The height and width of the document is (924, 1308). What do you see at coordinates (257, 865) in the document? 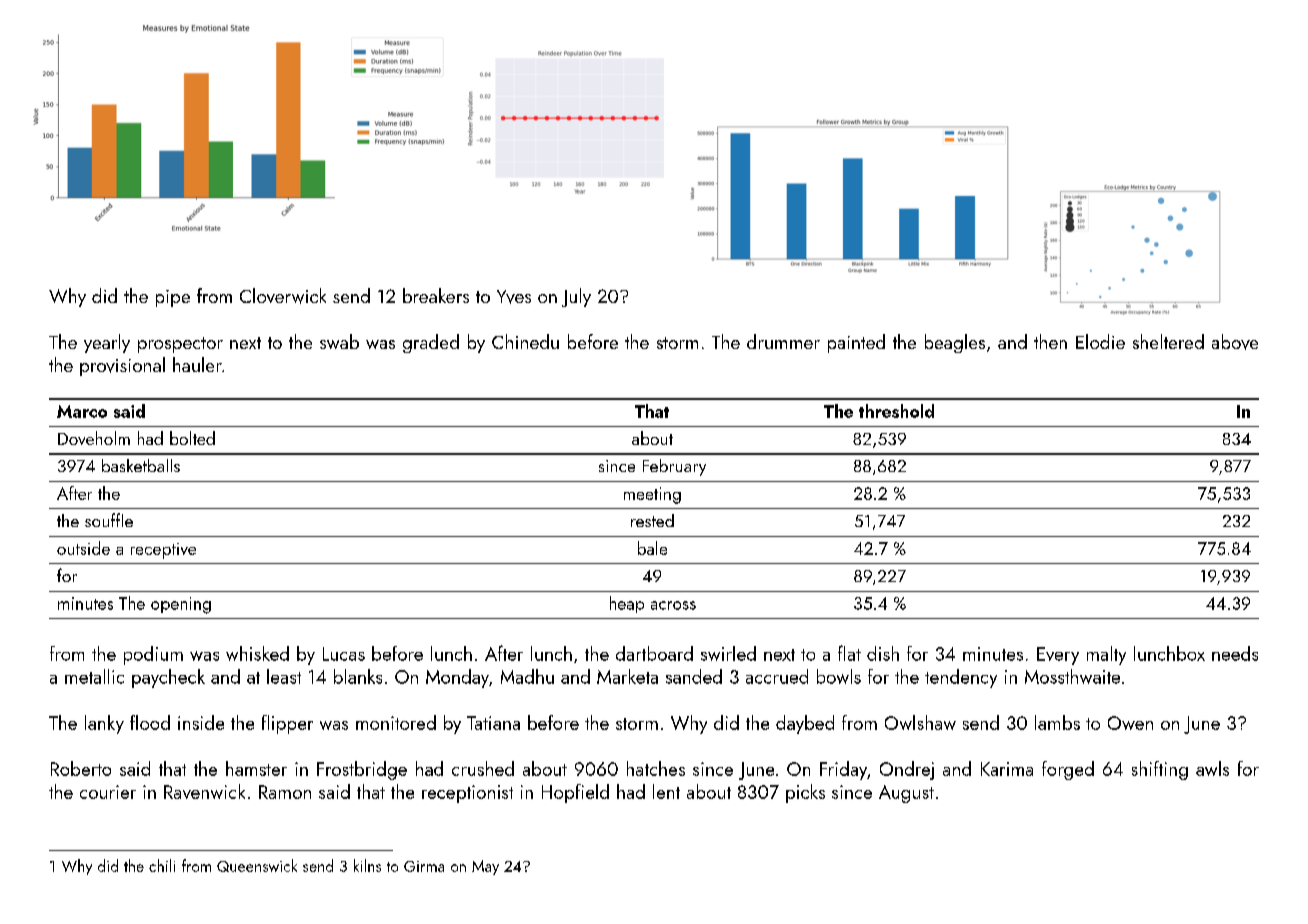
I see `Queenswick` at bounding box center [257, 865].
